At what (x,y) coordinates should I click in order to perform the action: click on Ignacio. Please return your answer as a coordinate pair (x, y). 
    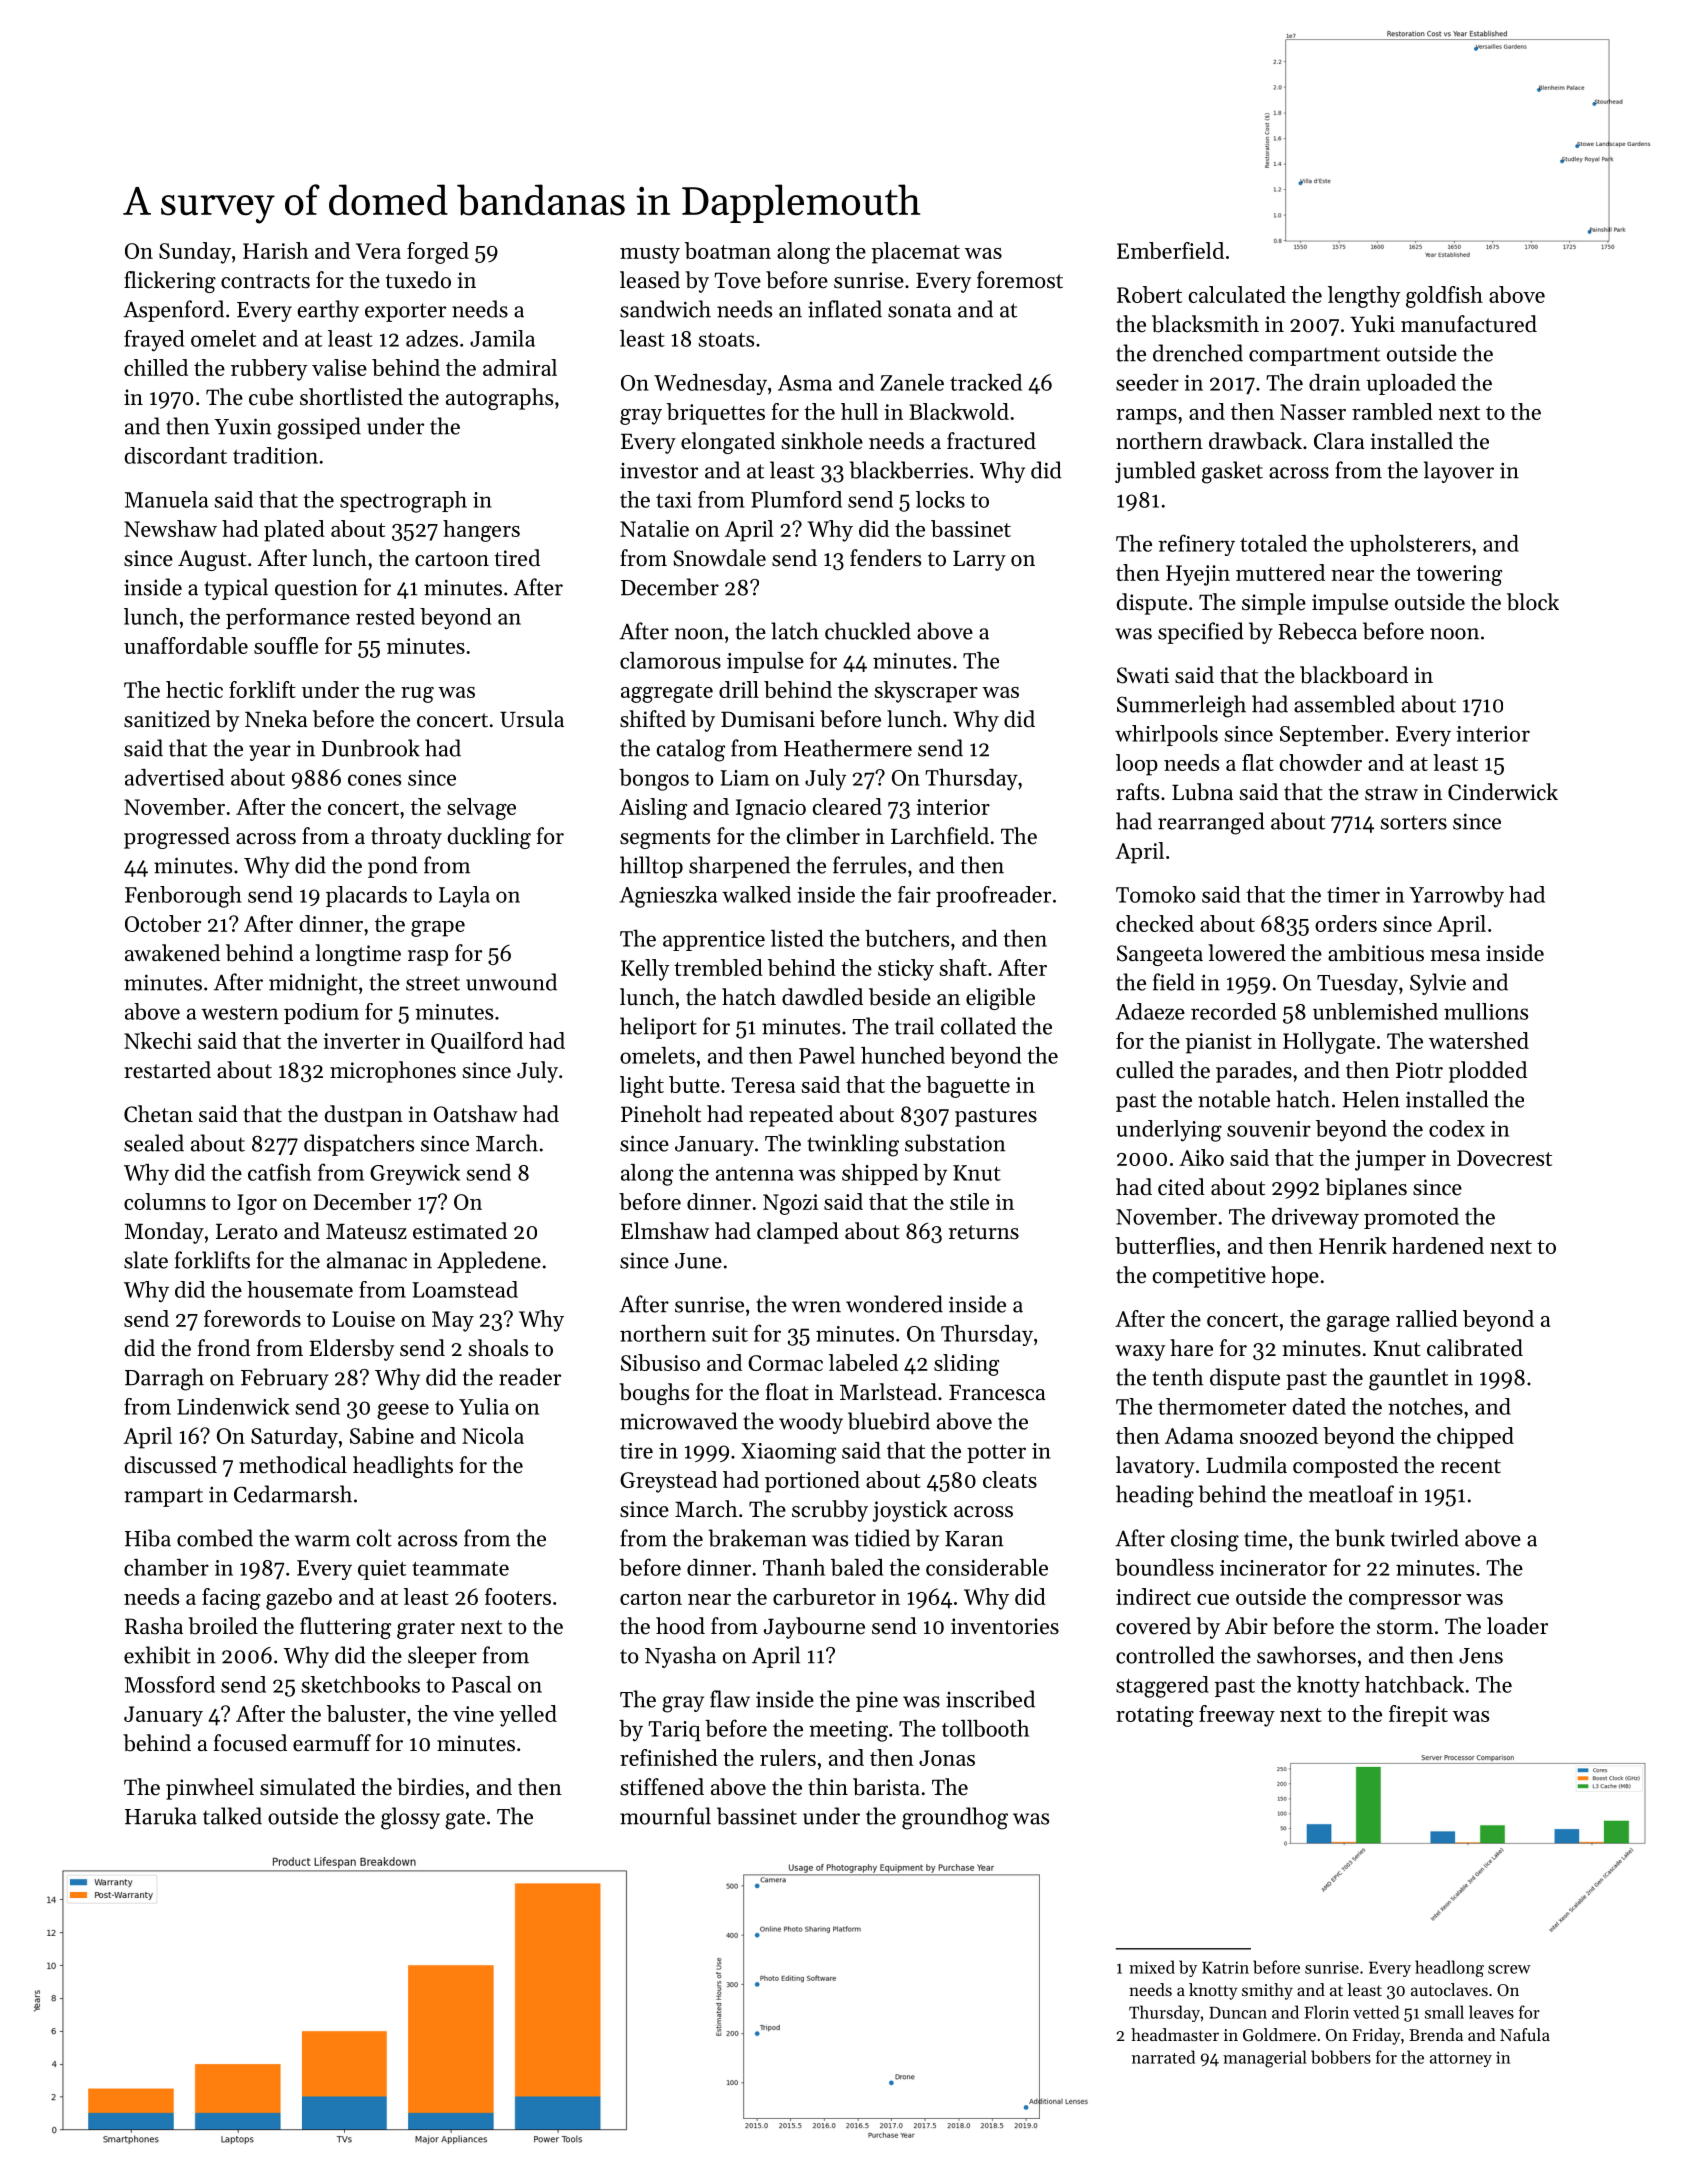
    Looking at the image, I should click on (771, 809).
